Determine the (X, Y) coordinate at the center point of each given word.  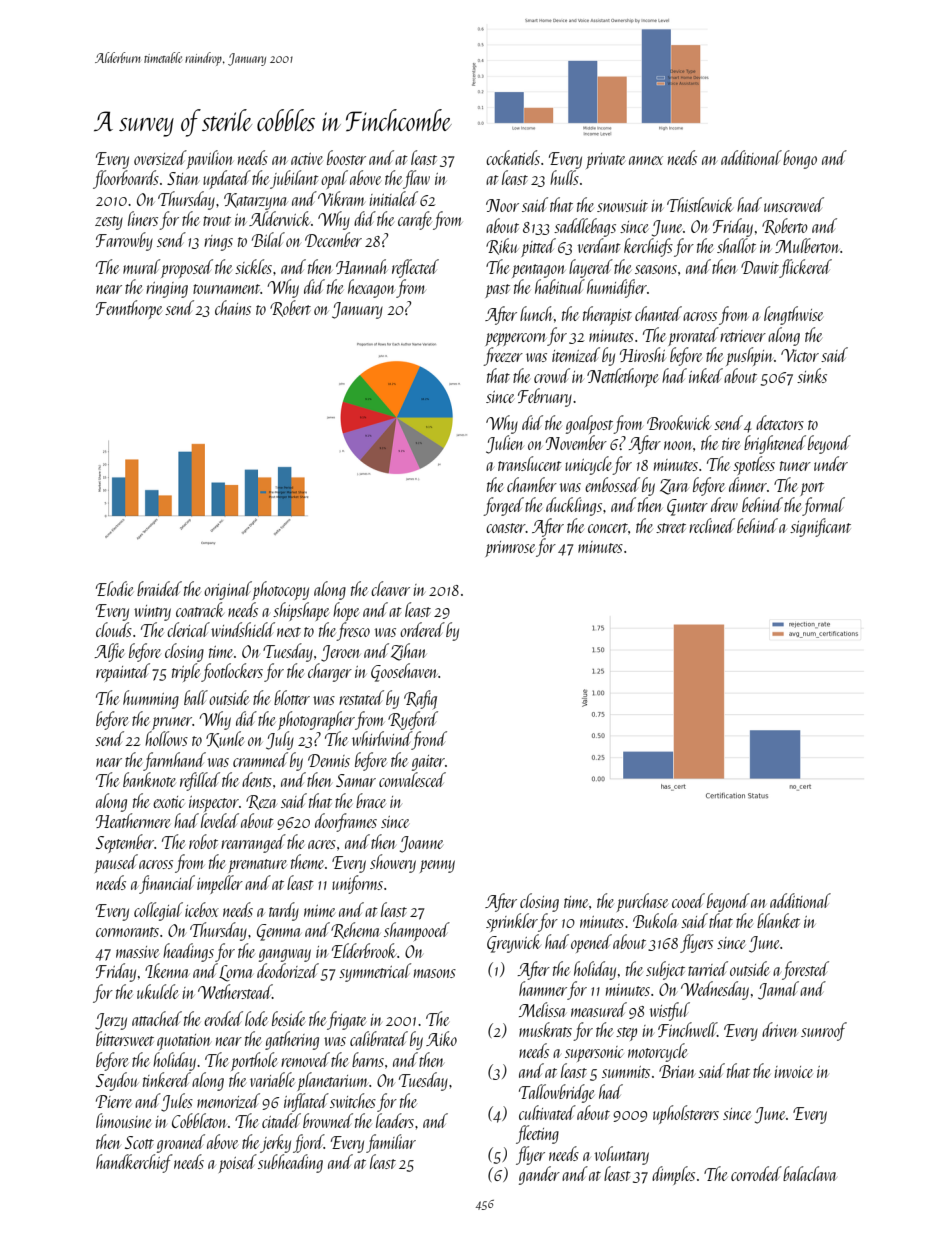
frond (429, 740)
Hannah (362, 266)
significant (820, 527)
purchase (642, 902)
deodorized (288, 970)
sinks (812, 375)
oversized (160, 157)
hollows (166, 738)
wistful (669, 1011)
